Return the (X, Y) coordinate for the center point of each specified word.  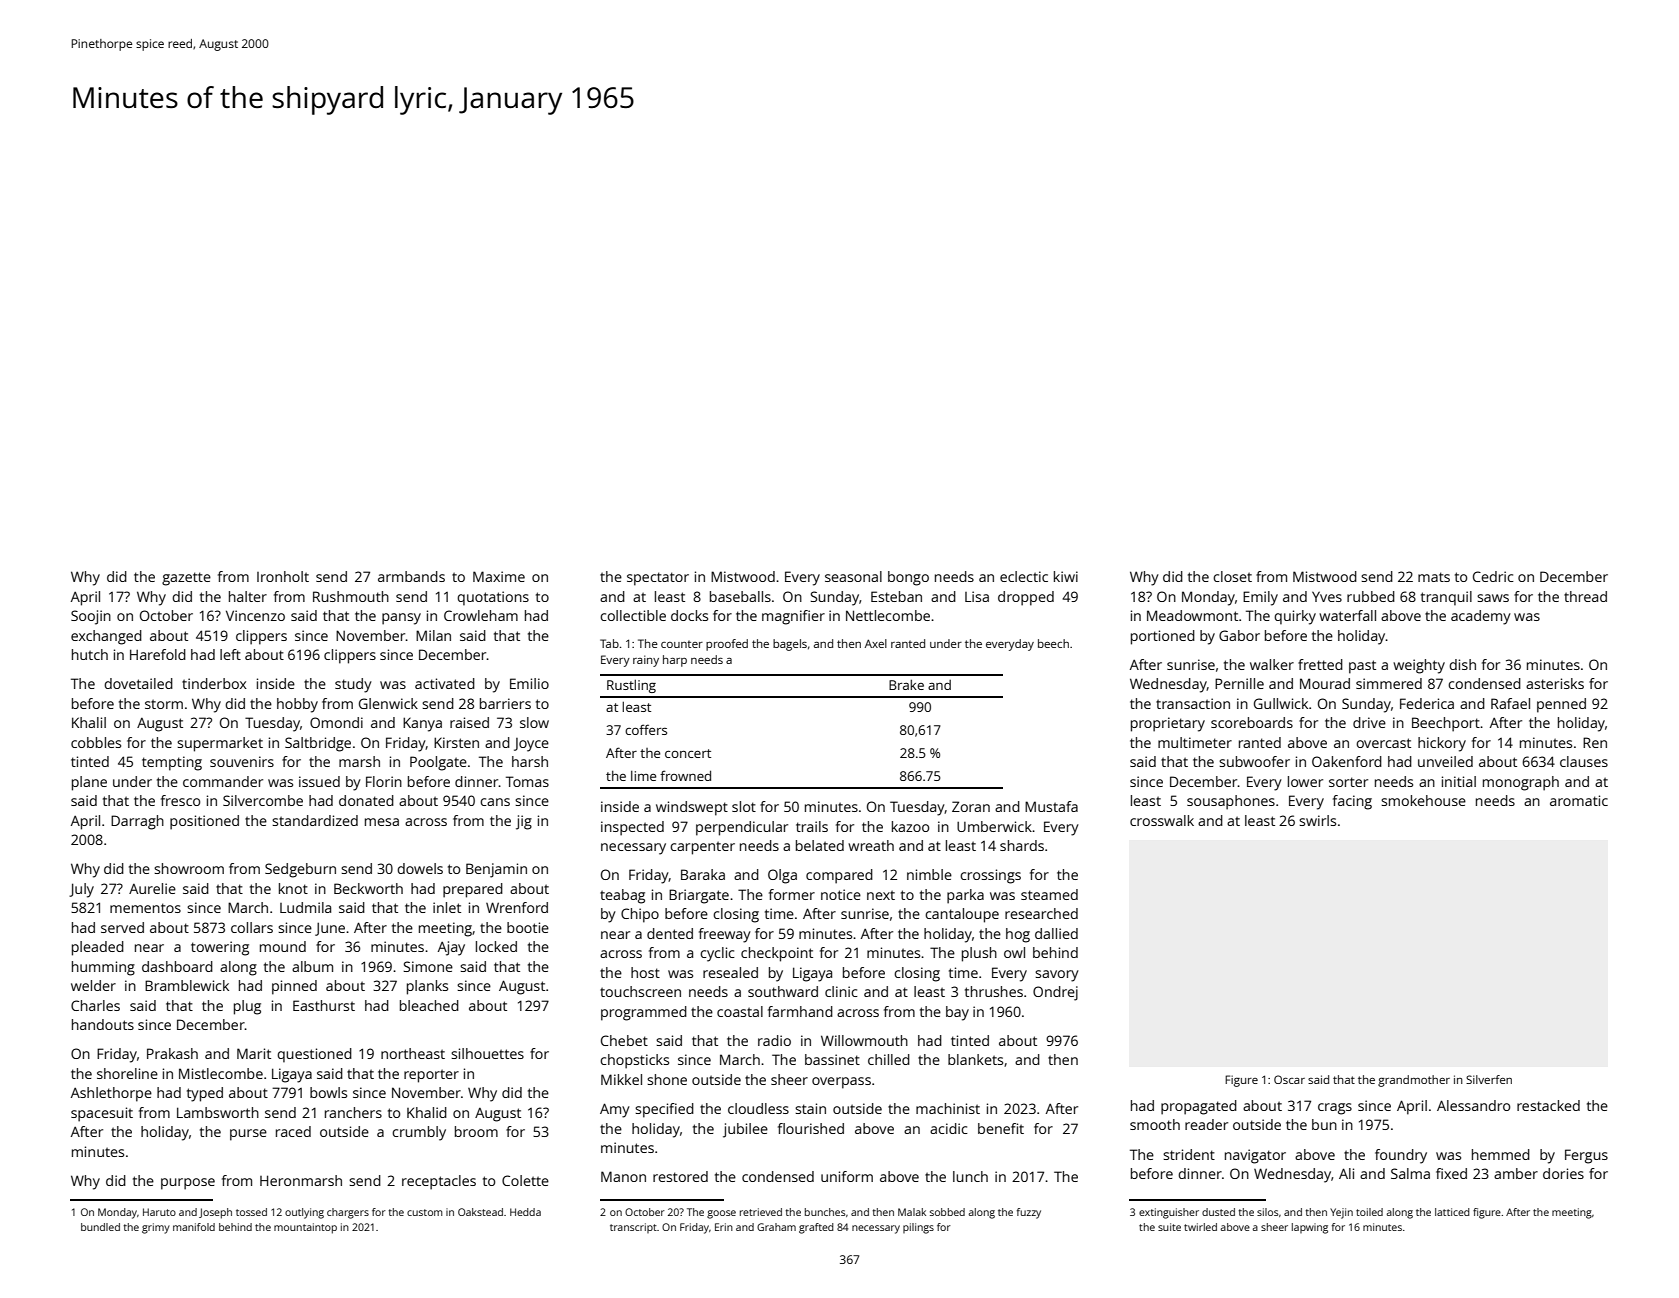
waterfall (1347, 615)
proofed (727, 645)
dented (670, 933)
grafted (816, 1228)
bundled (100, 1227)
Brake (906, 684)
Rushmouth (351, 596)
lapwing (1310, 1228)
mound (283, 946)
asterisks (1555, 683)
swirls (1317, 820)
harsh (530, 761)
